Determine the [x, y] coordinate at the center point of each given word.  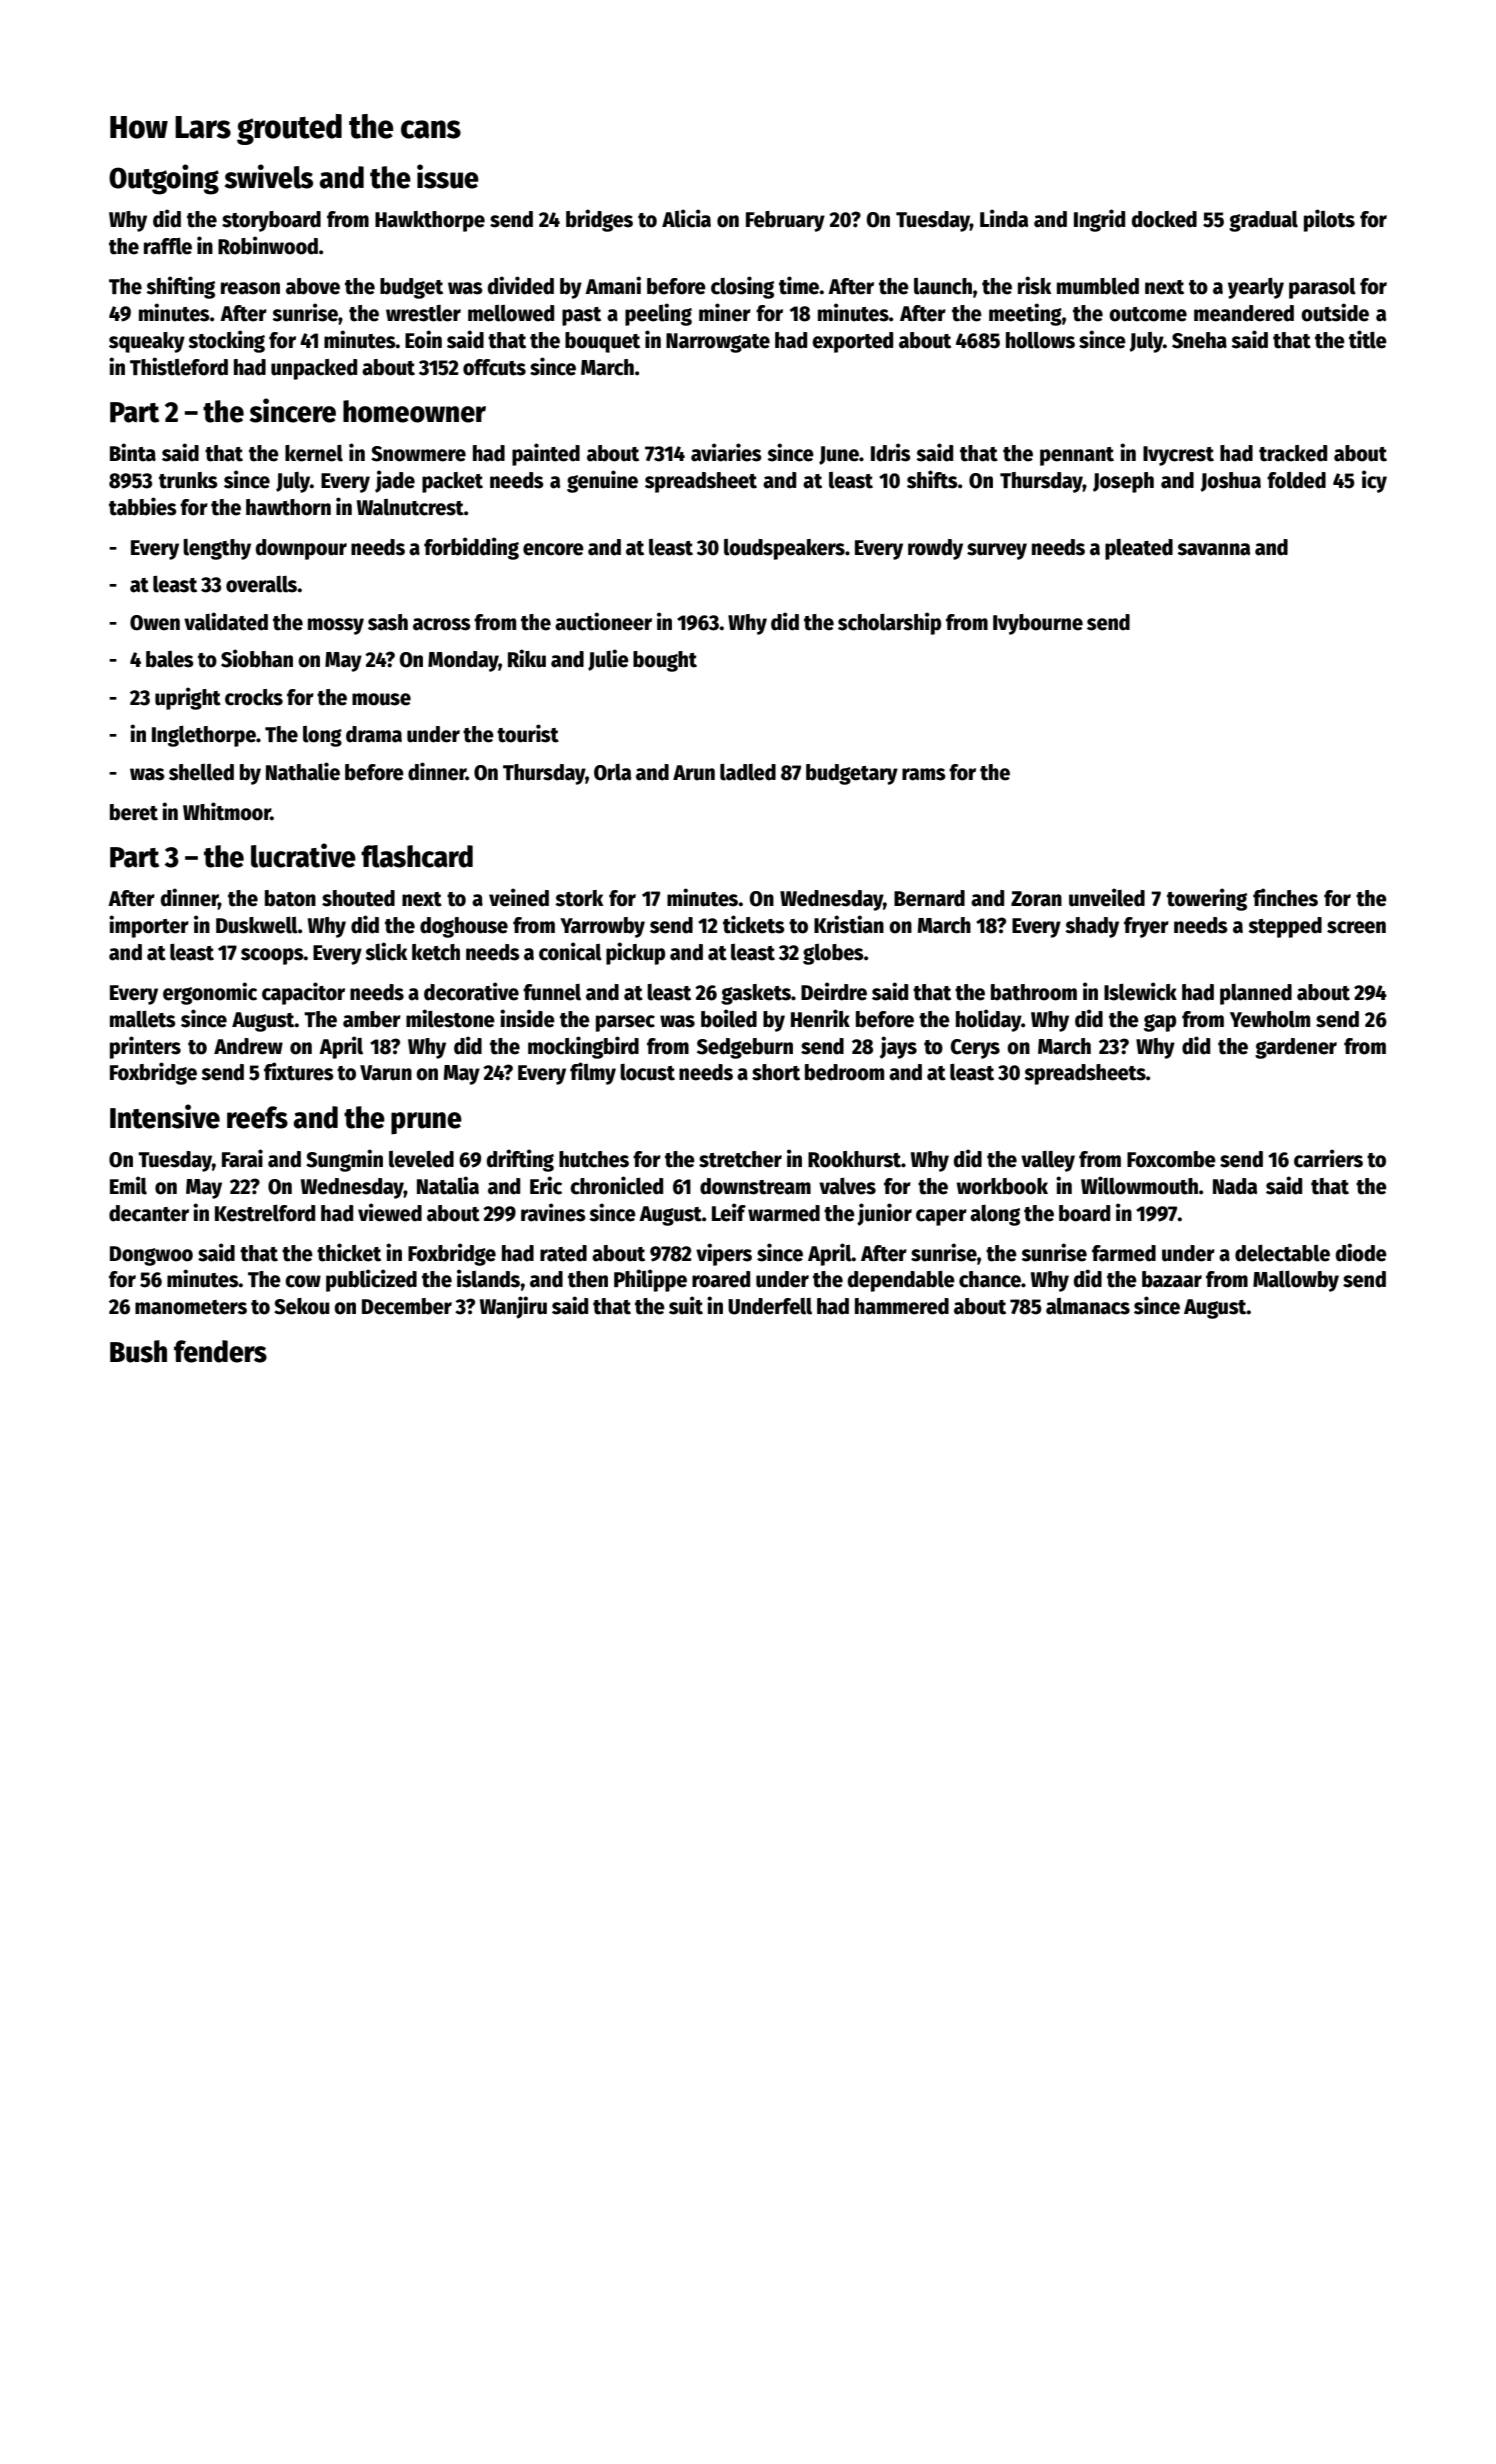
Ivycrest [1178, 456]
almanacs [1088, 1306]
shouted [358, 898]
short [776, 1072]
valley [1048, 1161]
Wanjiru [513, 1307]
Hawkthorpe [430, 221]
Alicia [686, 218]
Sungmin [344, 1160]
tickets [754, 924]
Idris [891, 452]
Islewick [1140, 991]
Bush [138, 1351]
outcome [1148, 314]
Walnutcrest [410, 507]
